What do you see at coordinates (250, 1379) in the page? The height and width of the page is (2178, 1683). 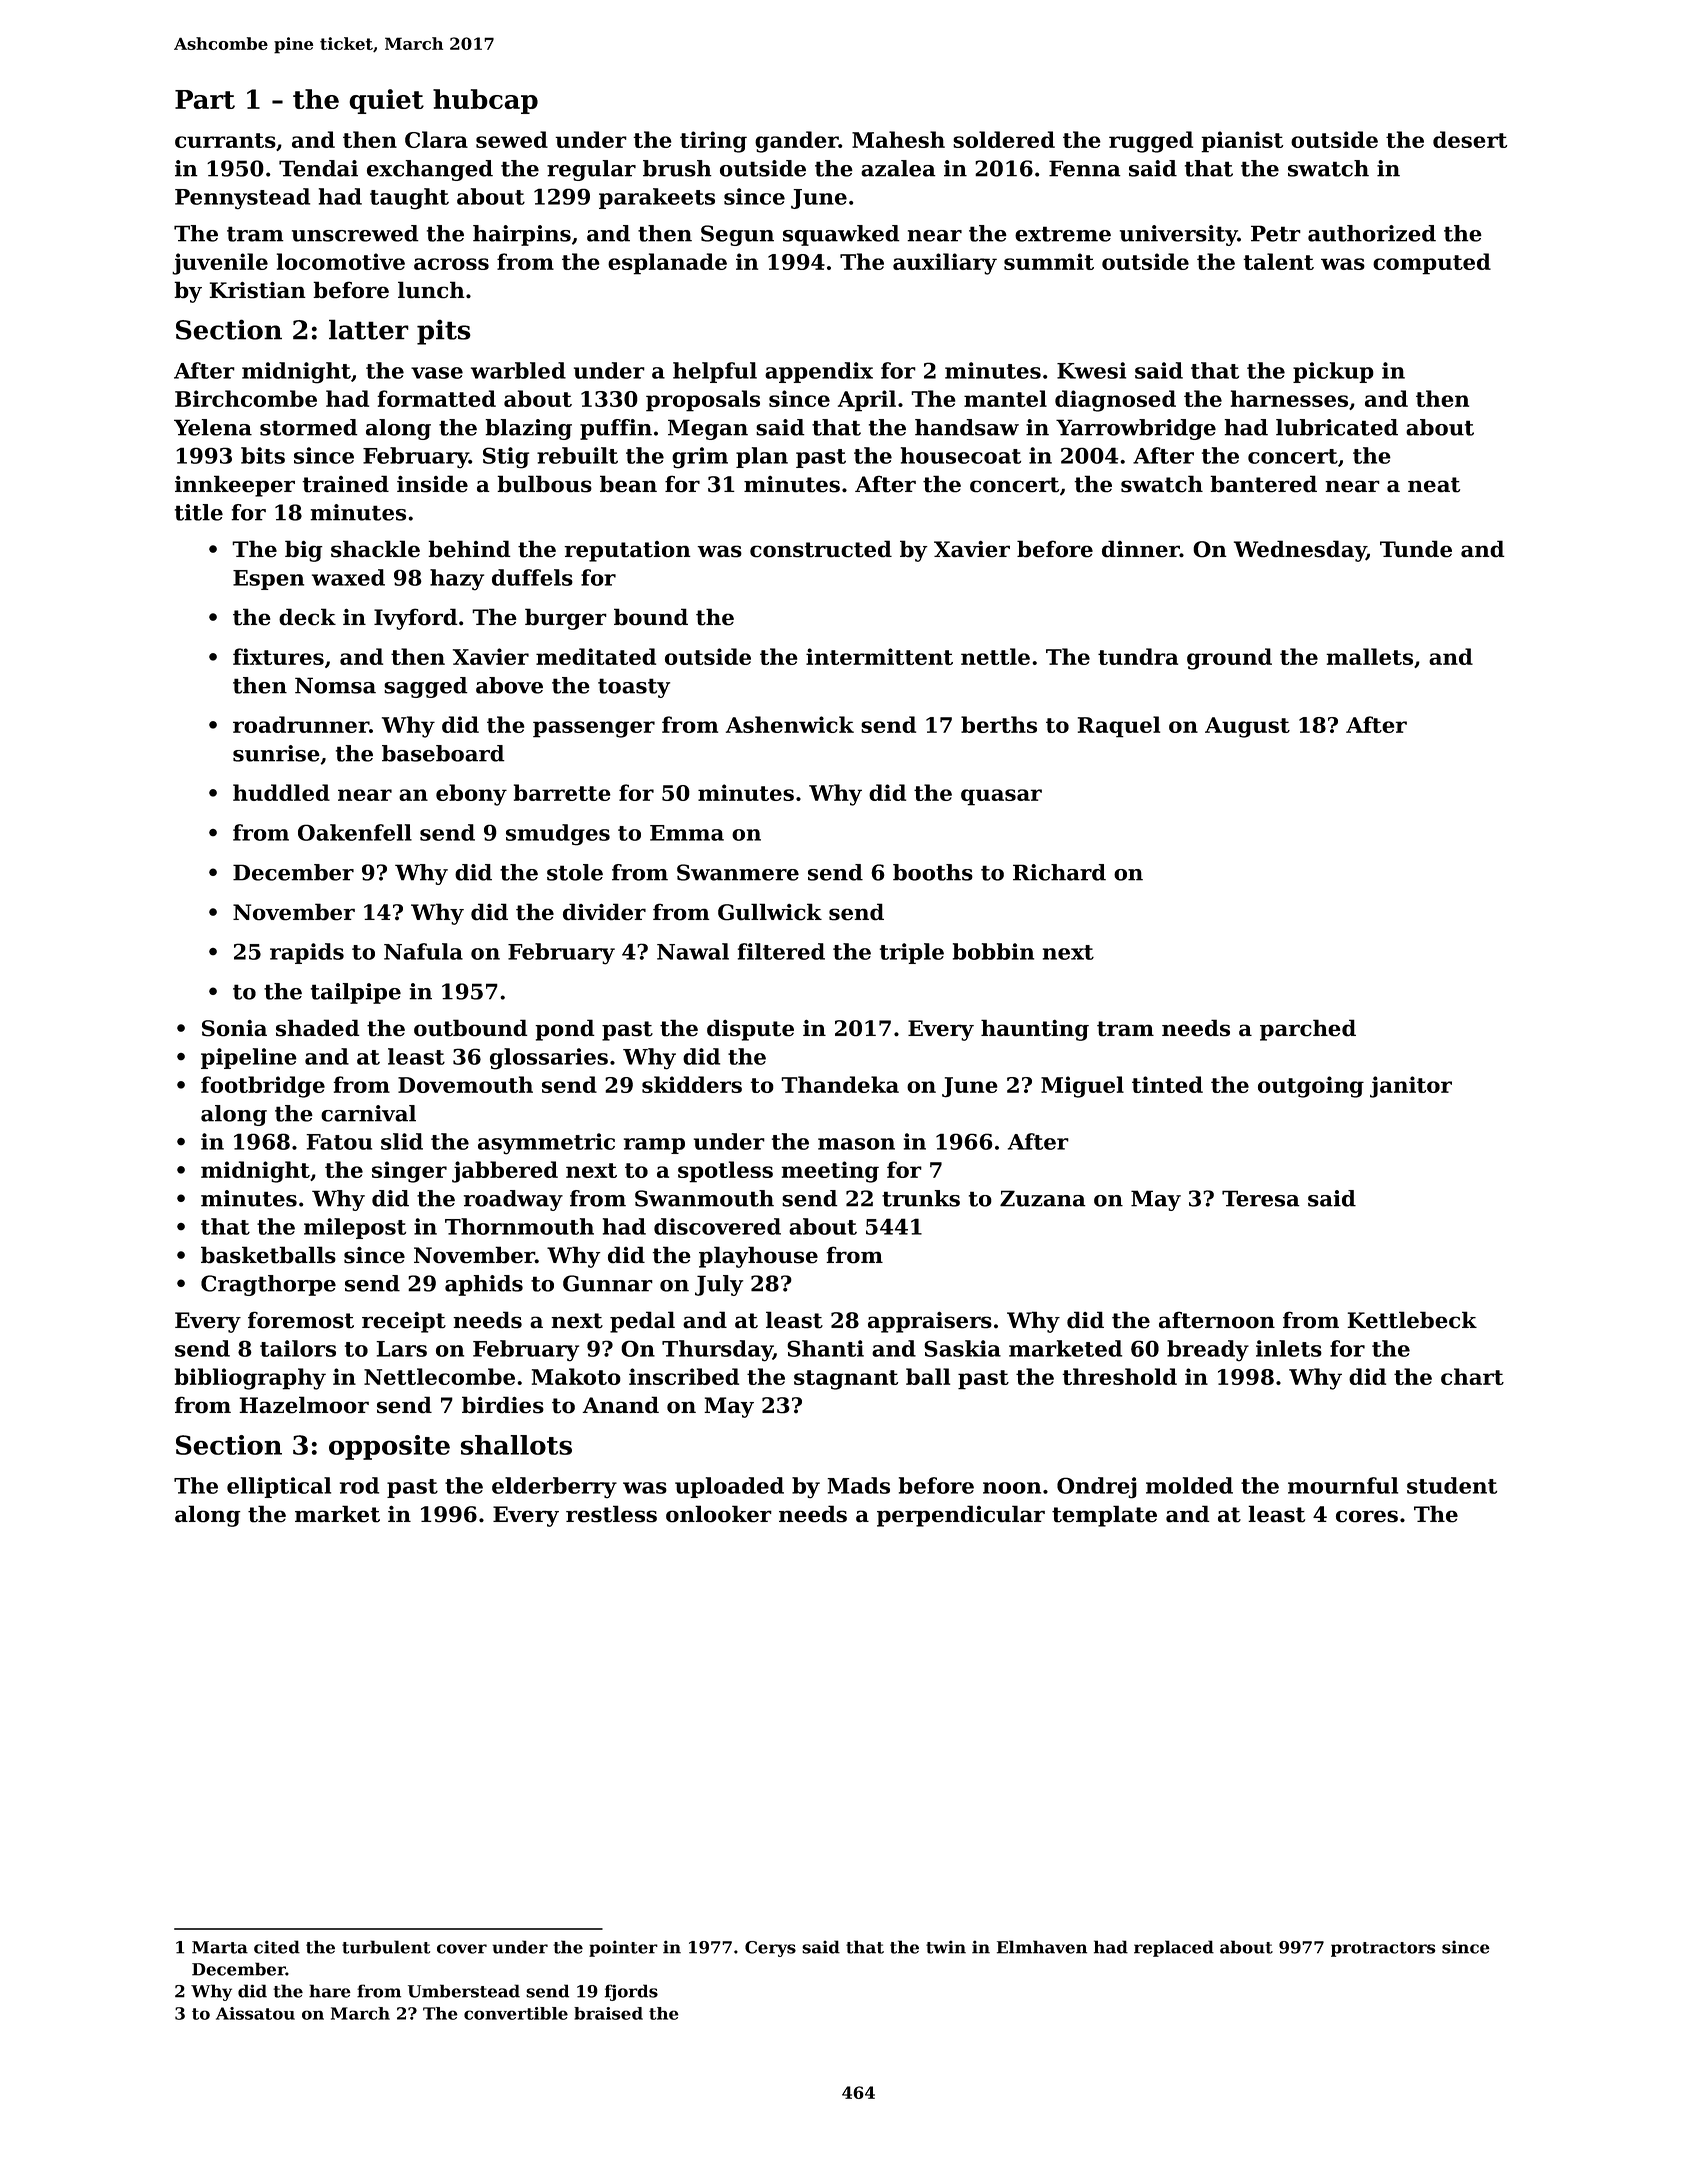 I see `bibliography` at bounding box center [250, 1379].
